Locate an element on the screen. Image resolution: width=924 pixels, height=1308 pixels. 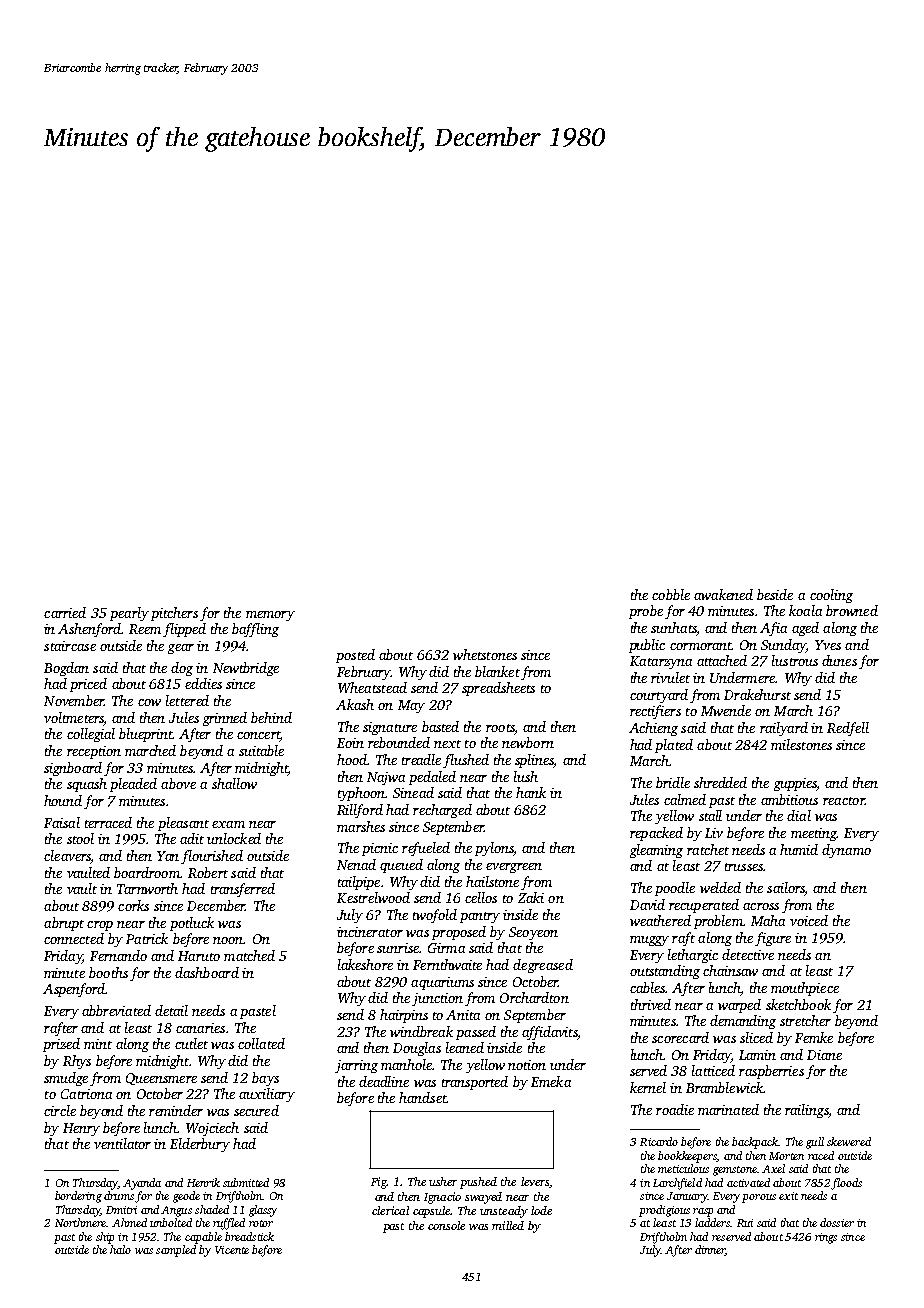
abbreviated is located at coordinates (116, 1010).
